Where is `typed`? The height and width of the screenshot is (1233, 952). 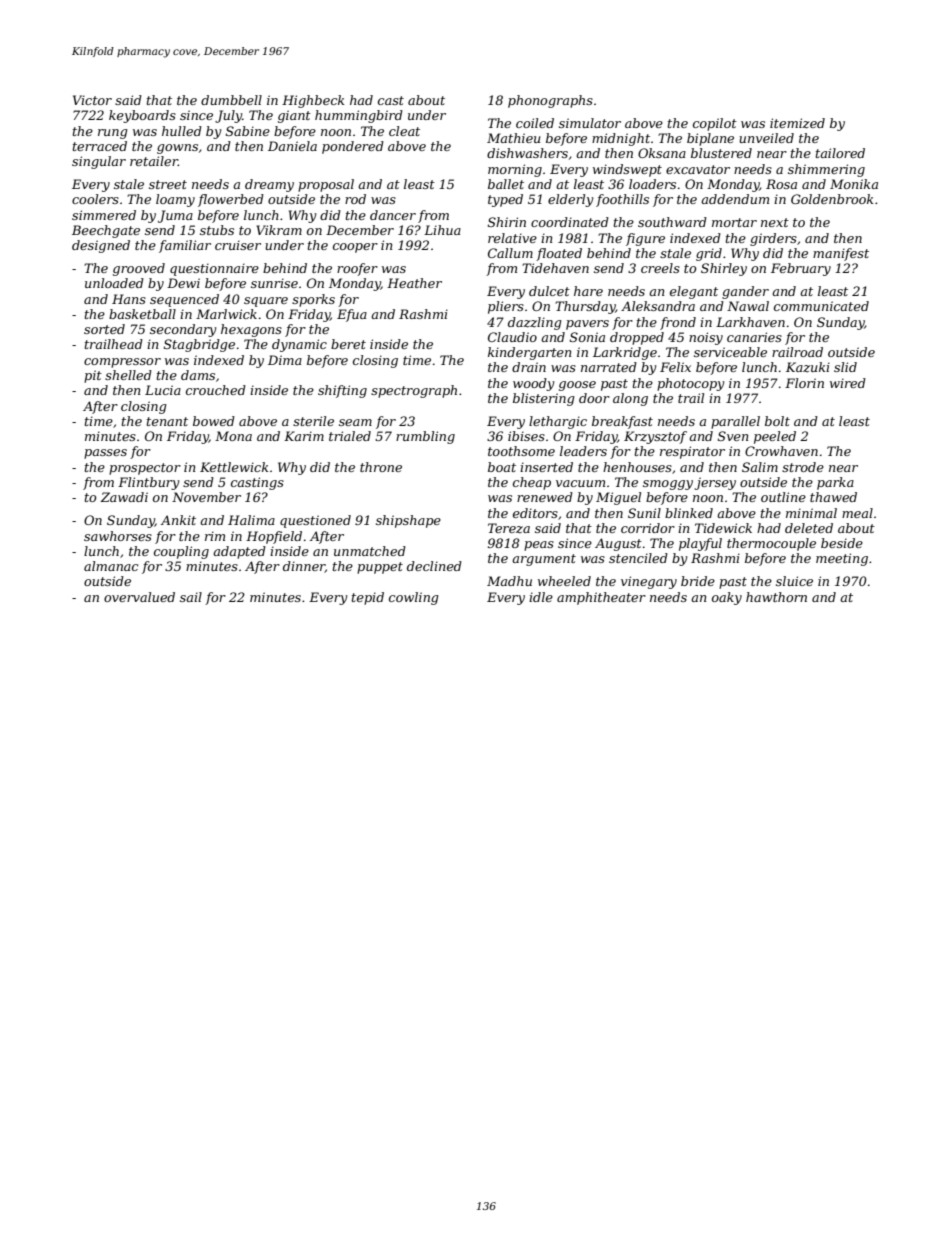
typed is located at coordinates (505, 200).
